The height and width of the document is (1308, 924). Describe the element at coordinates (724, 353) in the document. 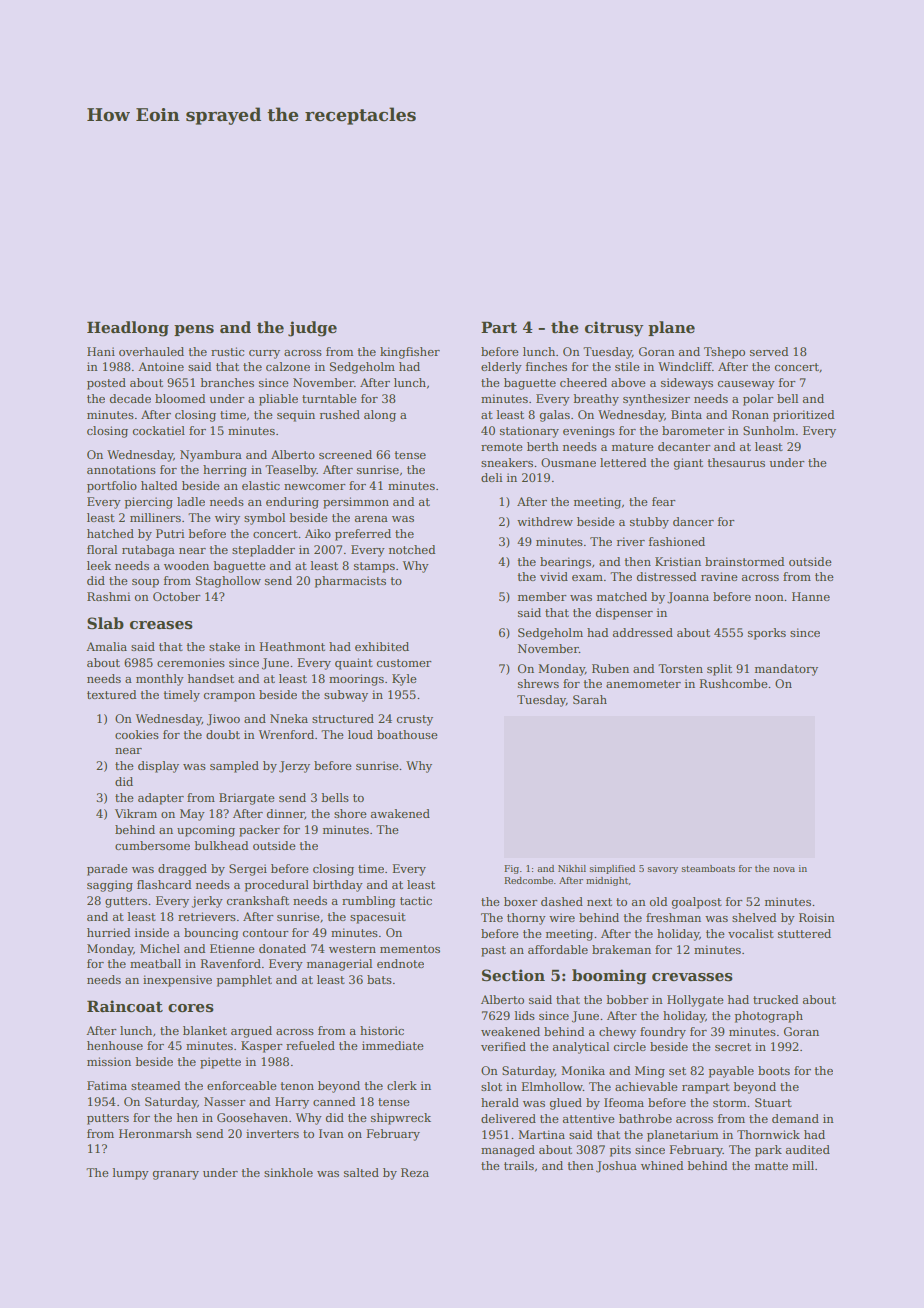

I see `Tshepo` at that location.
